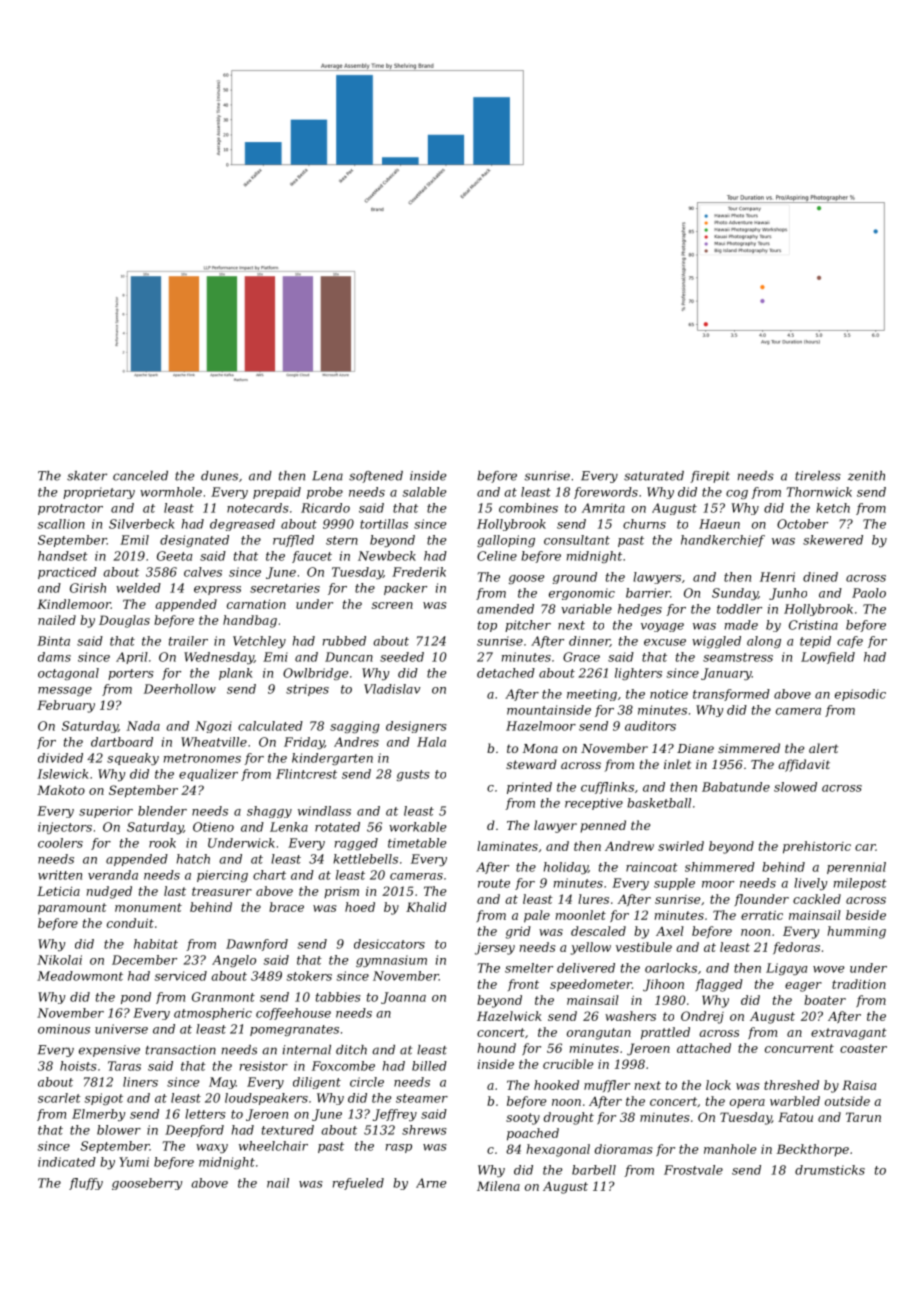  Describe the element at coordinates (507, 846) in the screenshot. I see `laminates` at that location.
